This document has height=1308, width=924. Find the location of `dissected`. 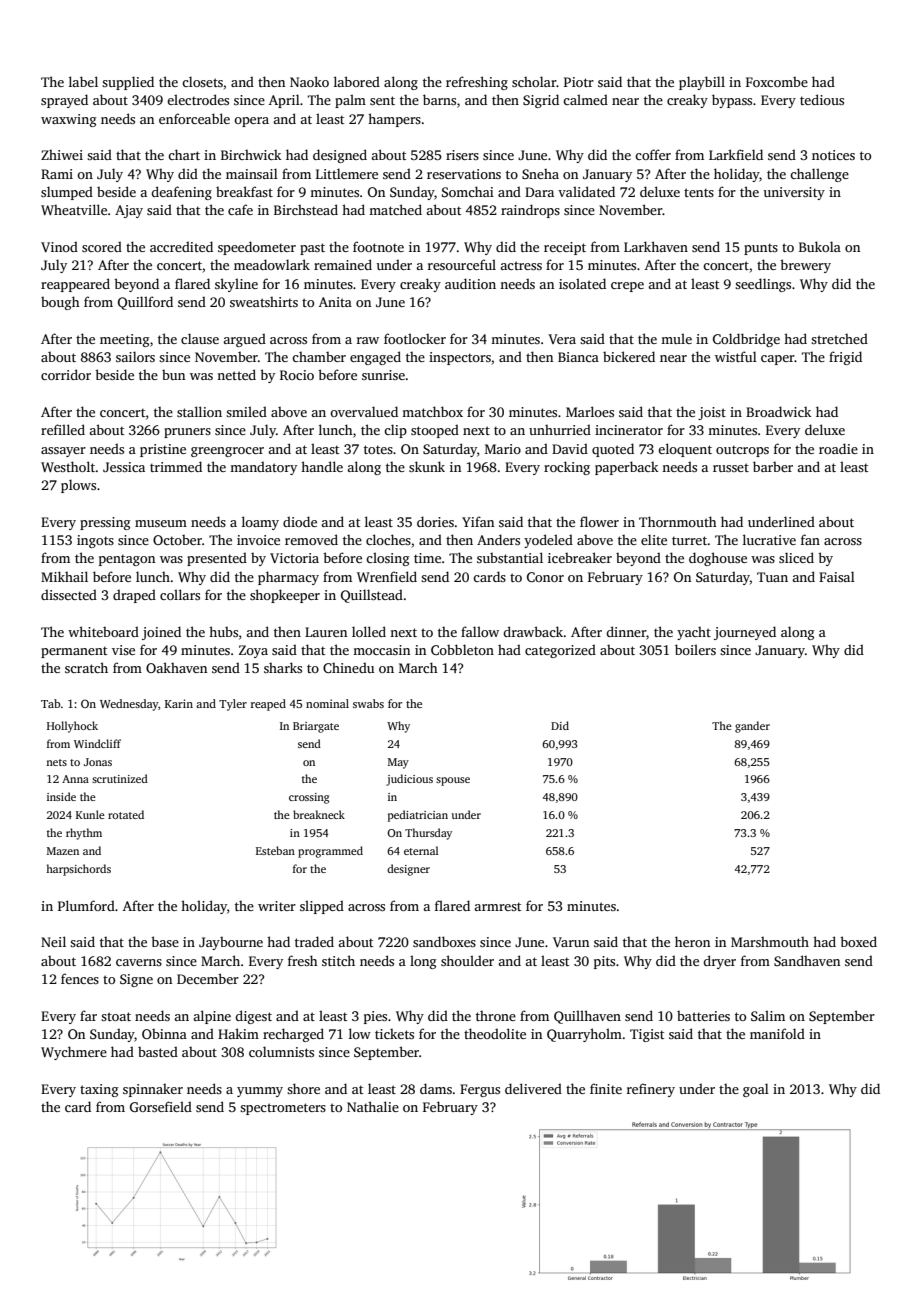

dissected is located at coordinates (69, 594).
